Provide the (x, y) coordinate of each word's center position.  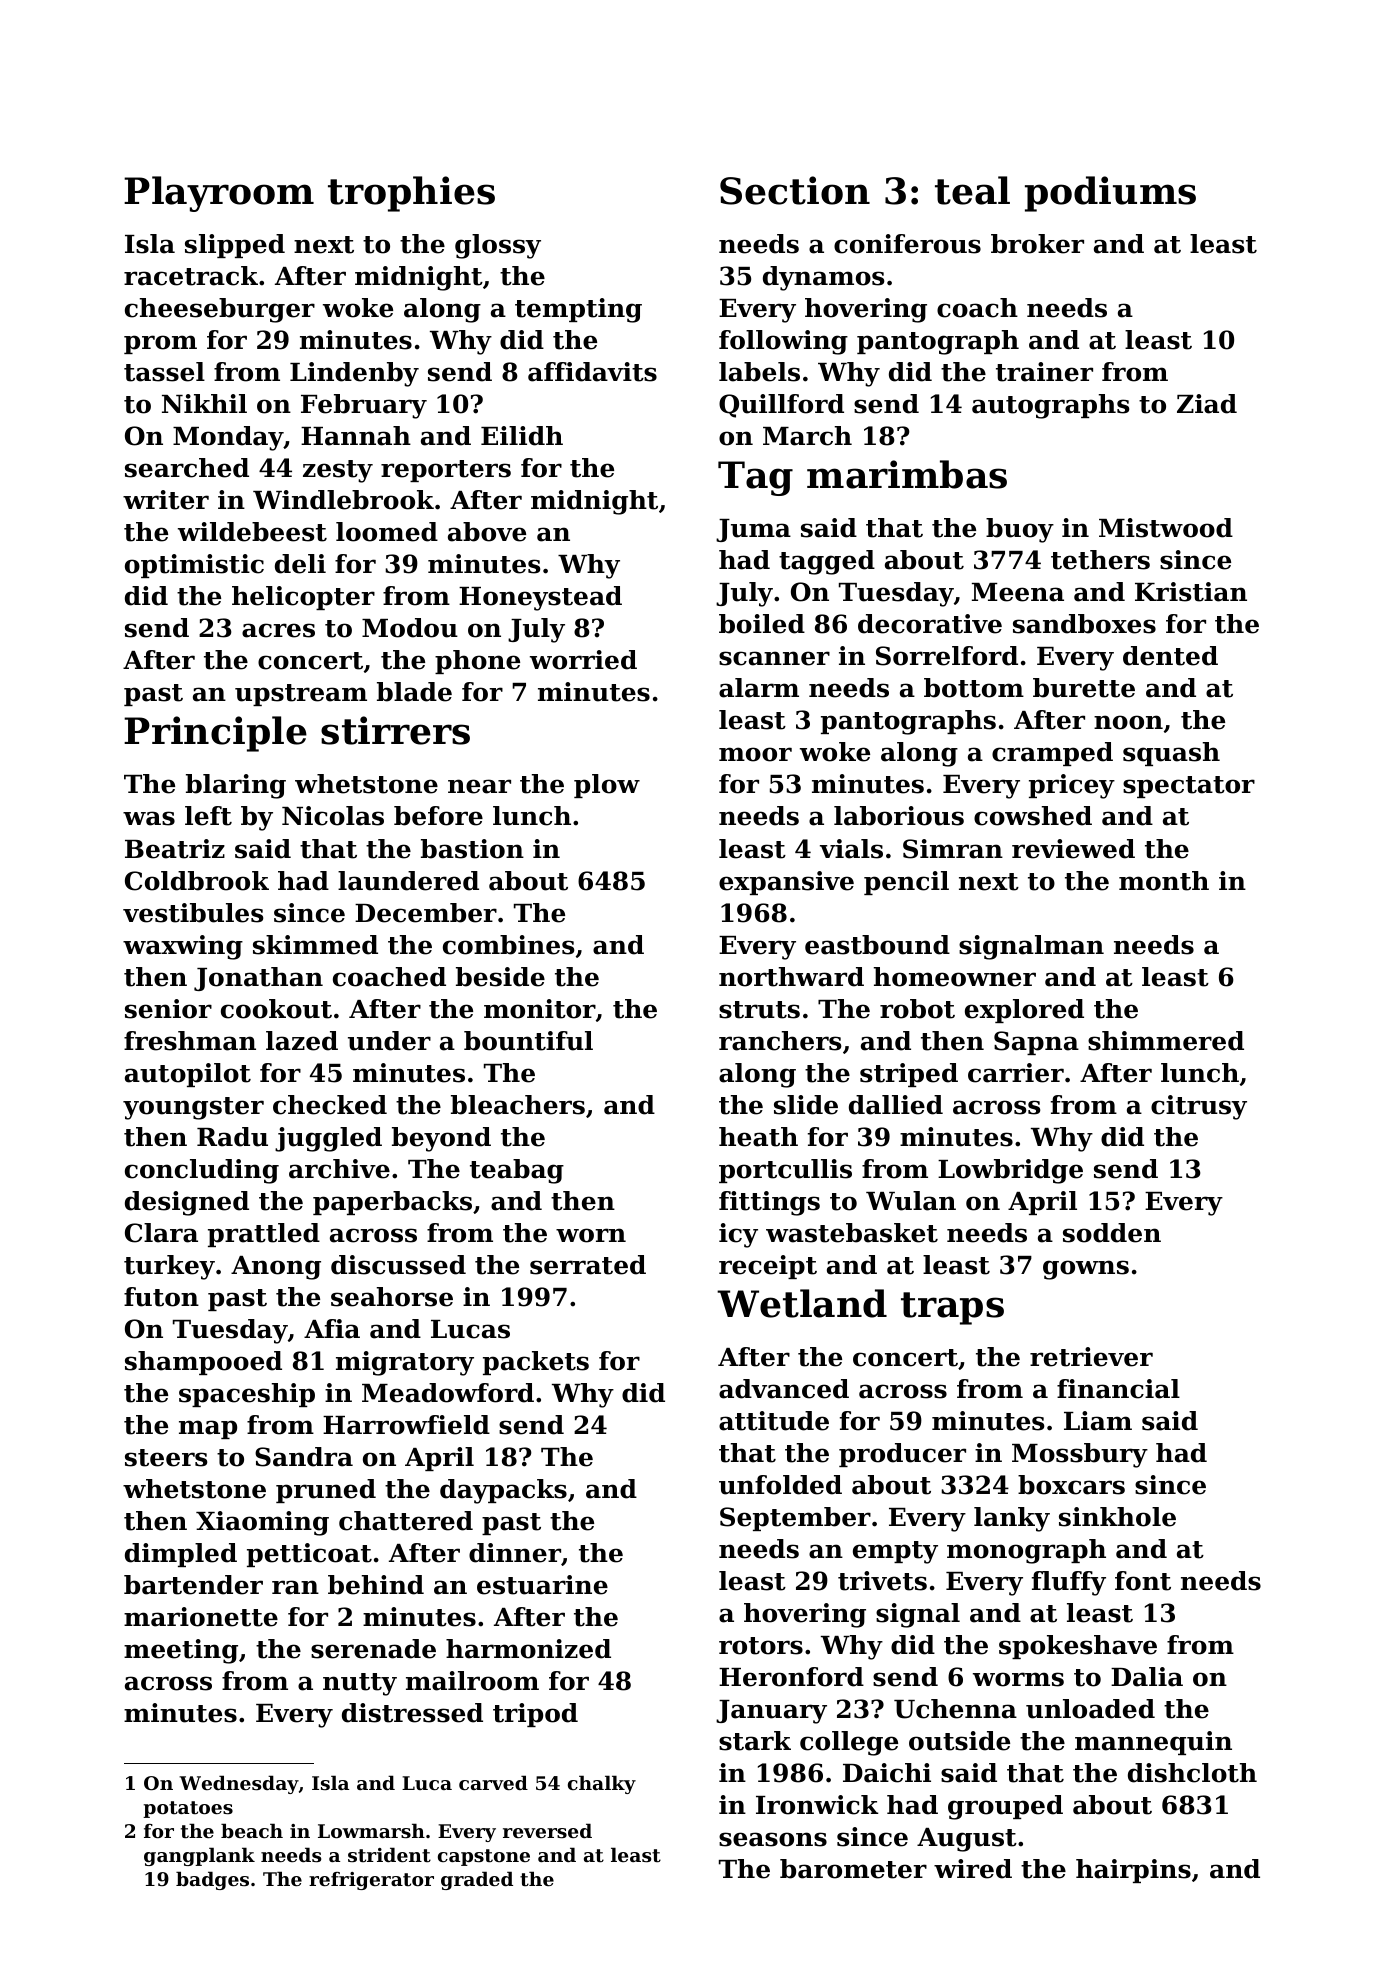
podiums (1110, 194)
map (208, 1429)
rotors (761, 1646)
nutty (360, 1684)
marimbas (907, 474)
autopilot (188, 1075)
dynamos (824, 278)
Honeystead (540, 598)
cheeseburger (220, 310)
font (1143, 1581)
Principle (215, 734)
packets (536, 1363)
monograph (1026, 1551)
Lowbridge (1010, 1171)
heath (758, 1137)
